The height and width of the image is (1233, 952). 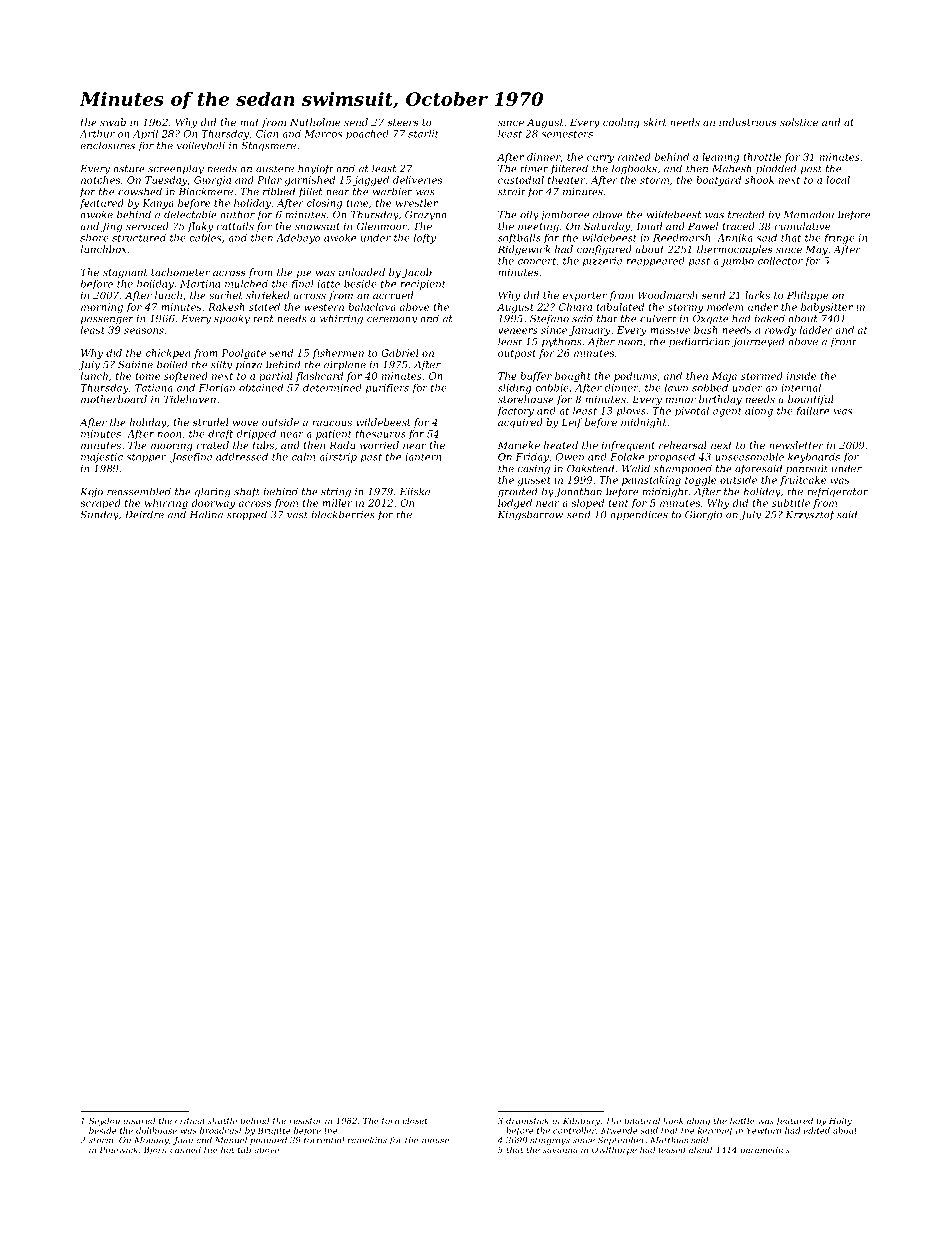 What do you see at coordinates (222, 1120) in the image?
I see `shuttle` at bounding box center [222, 1120].
